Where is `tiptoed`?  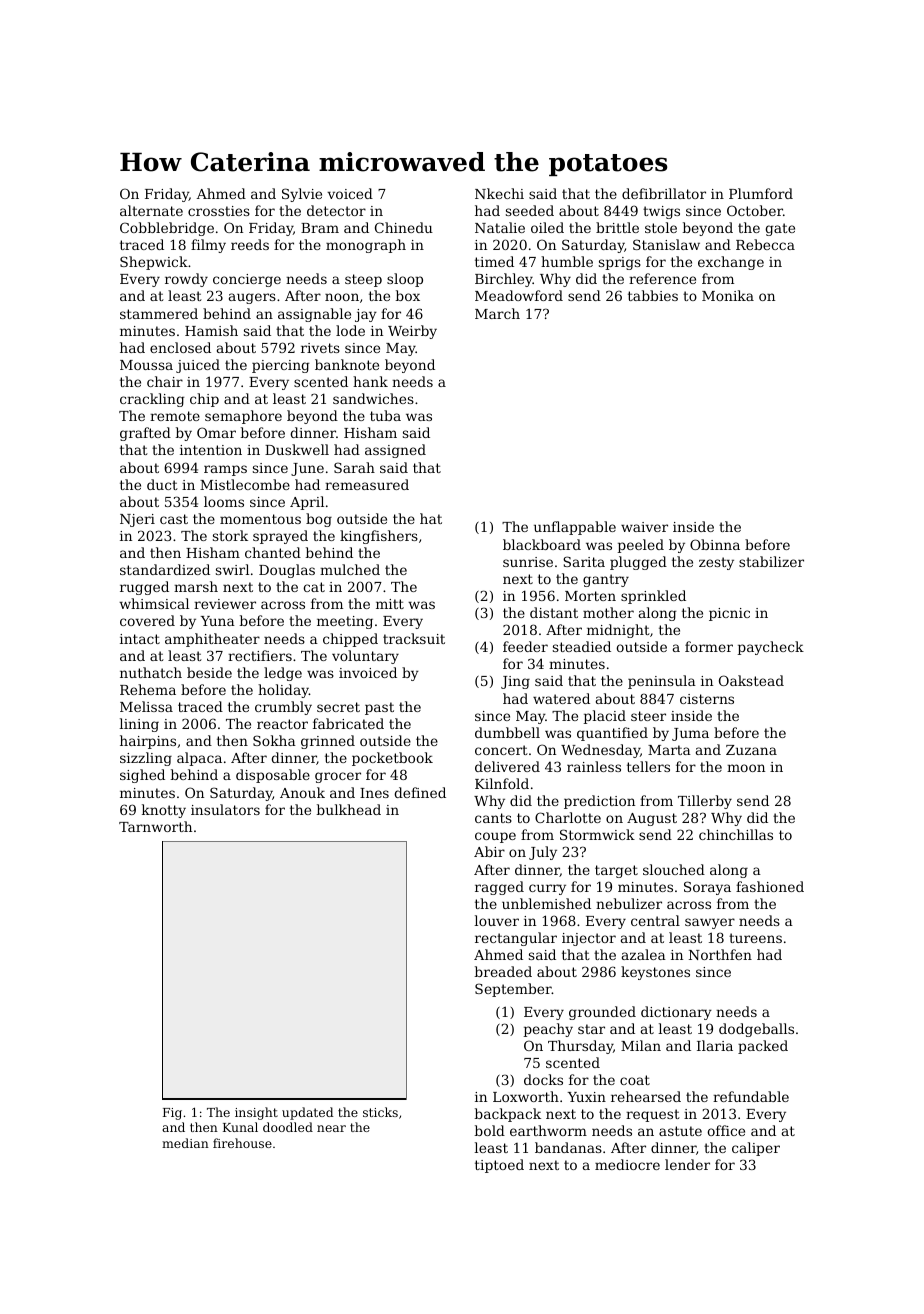
tiptoed is located at coordinates (499, 1166).
